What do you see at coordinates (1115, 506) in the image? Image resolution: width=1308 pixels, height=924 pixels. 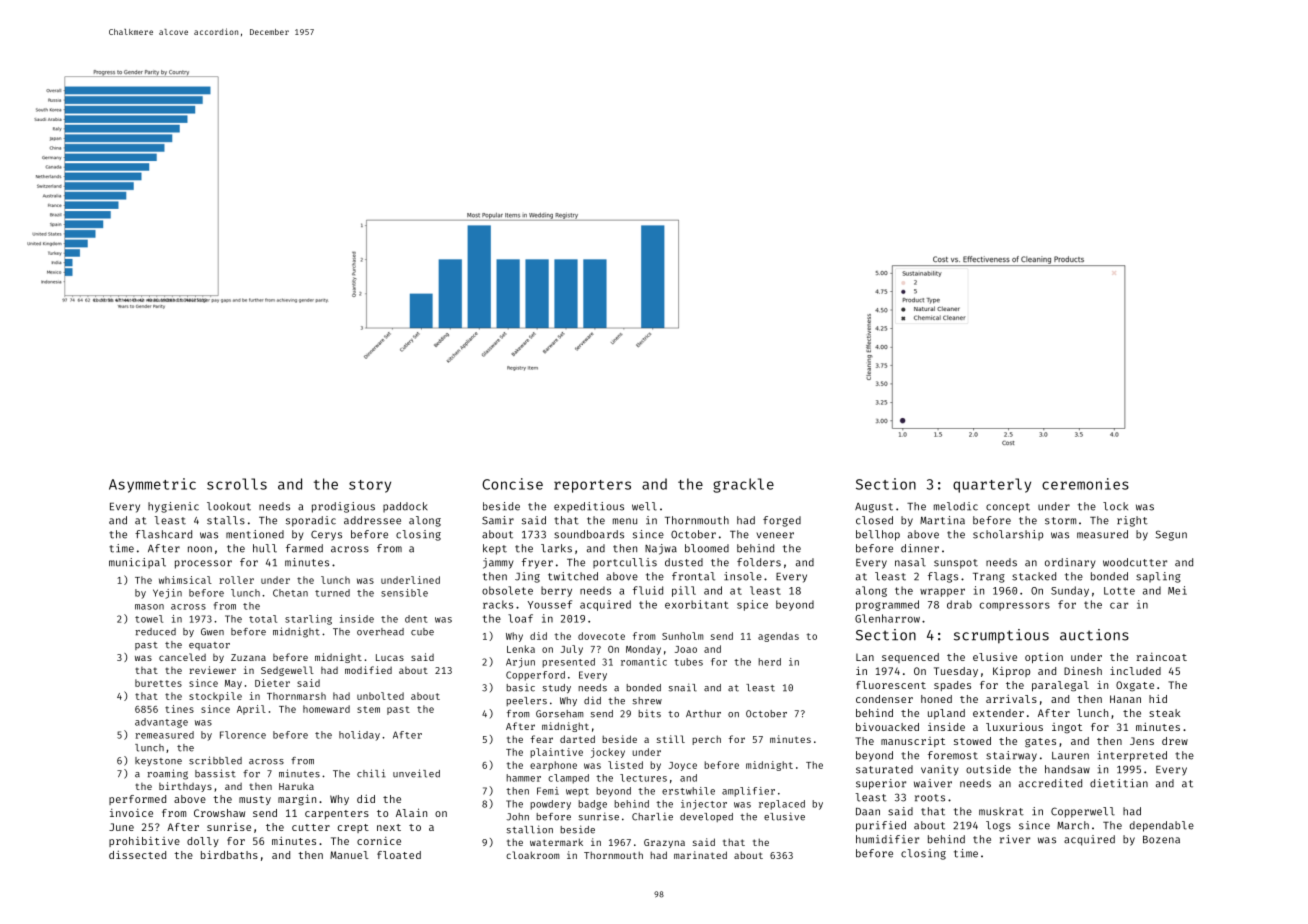 I see `lock` at bounding box center [1115, 506].
